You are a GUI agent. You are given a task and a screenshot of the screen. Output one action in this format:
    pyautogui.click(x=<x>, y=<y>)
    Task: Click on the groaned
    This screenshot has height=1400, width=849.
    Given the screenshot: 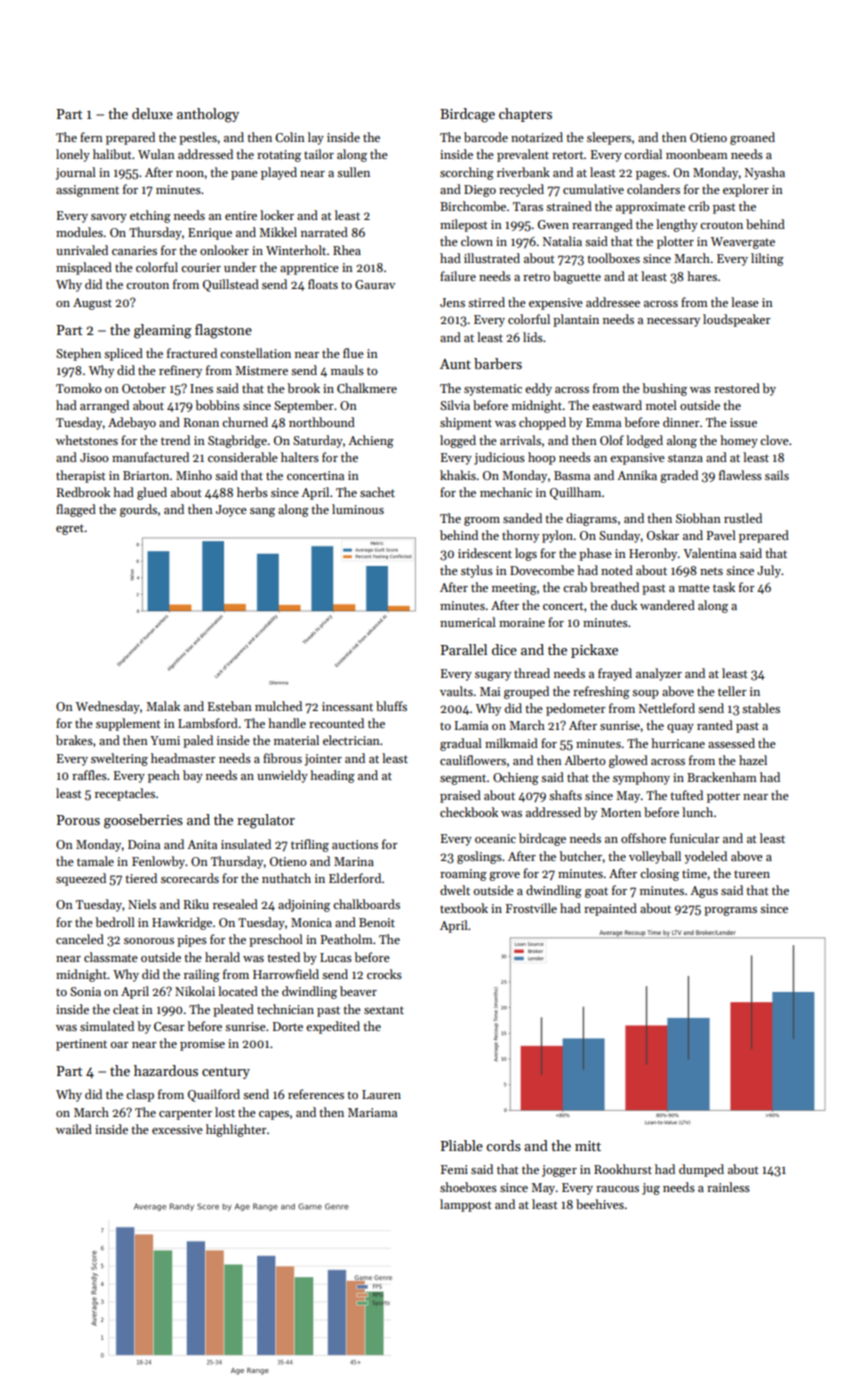 What is the action you would take?
    pyautogui.click(x=752, y=138)
